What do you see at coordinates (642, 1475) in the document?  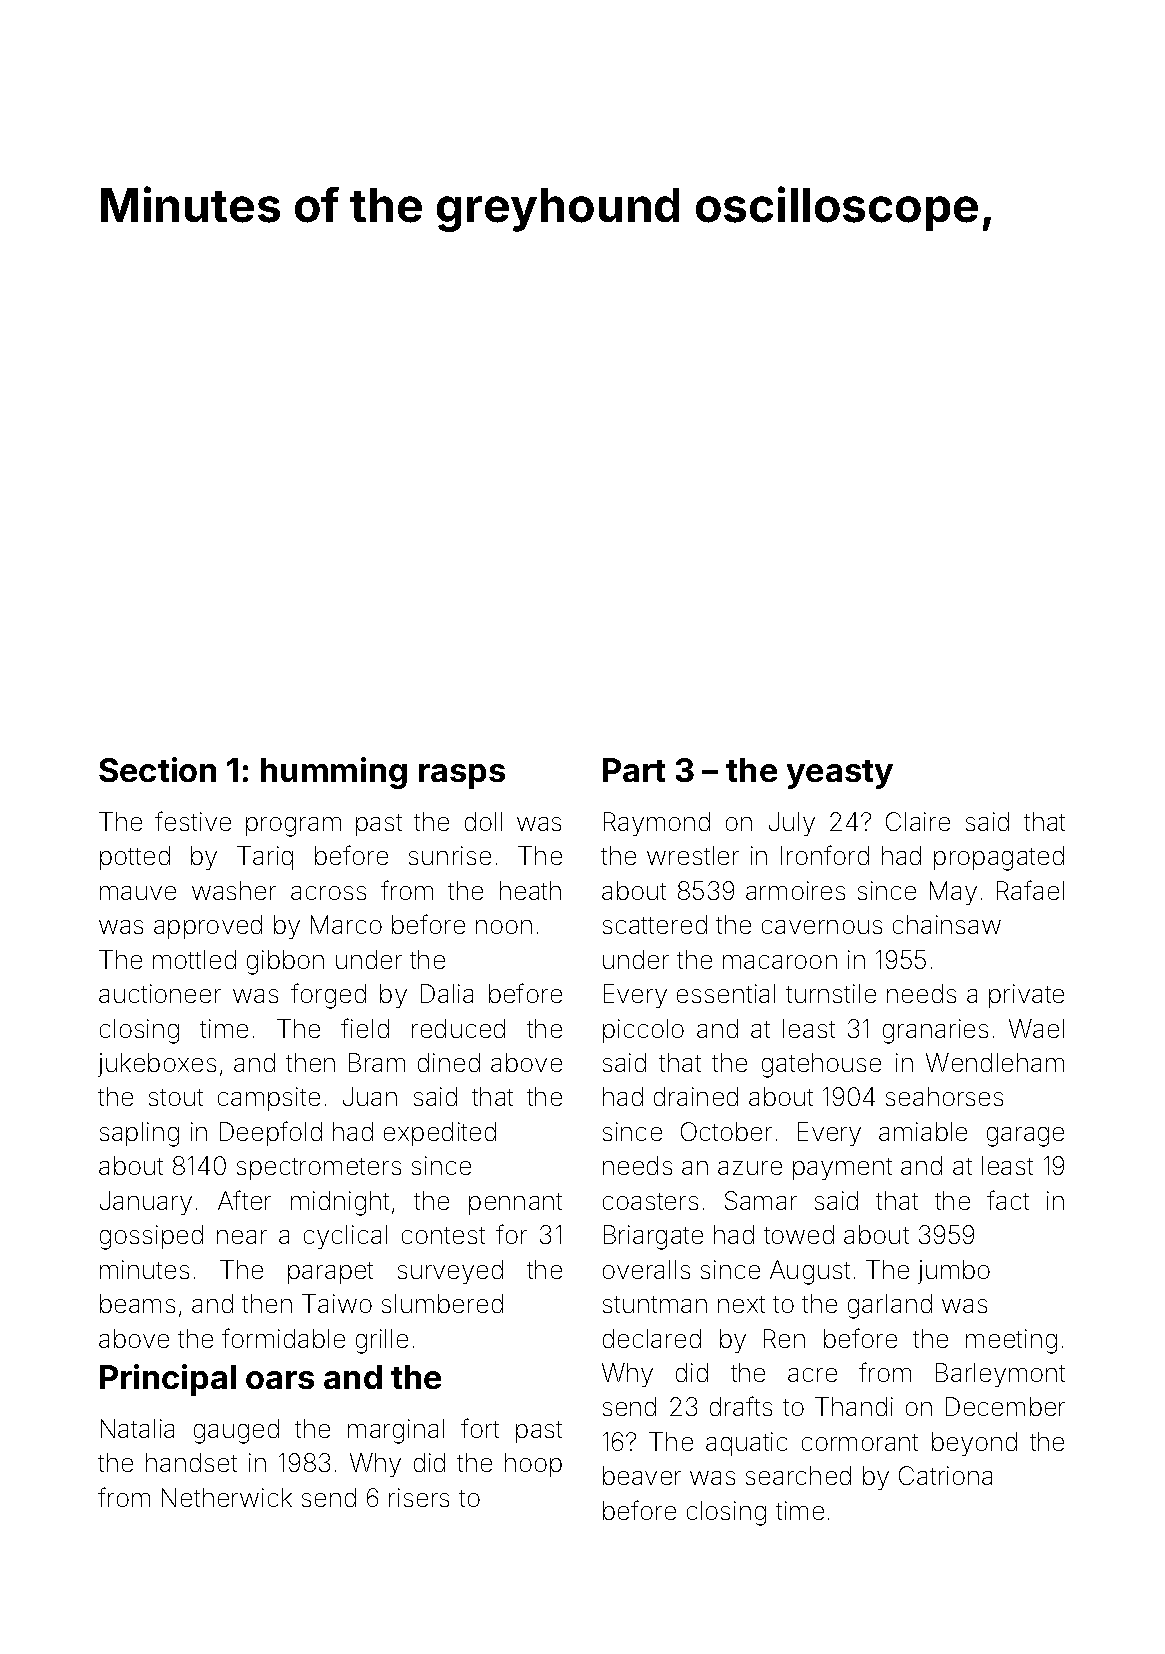 I see `beaver` at bounding box center [642, 1475].
